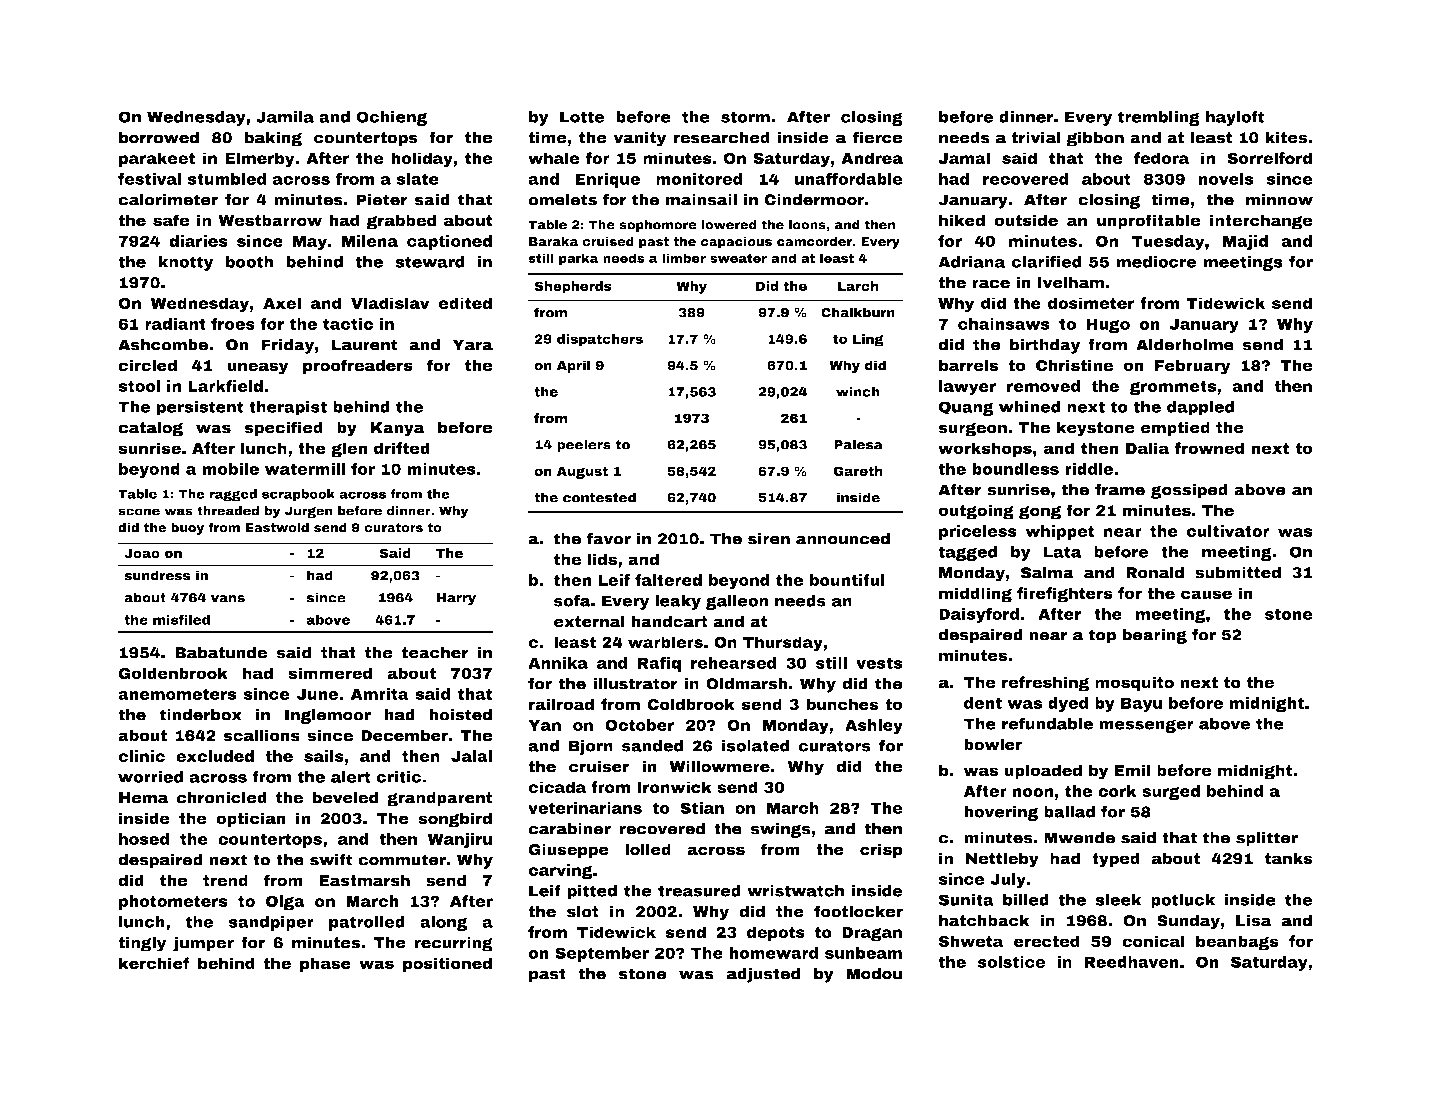  I want to click on storm, so click(745, 117).
